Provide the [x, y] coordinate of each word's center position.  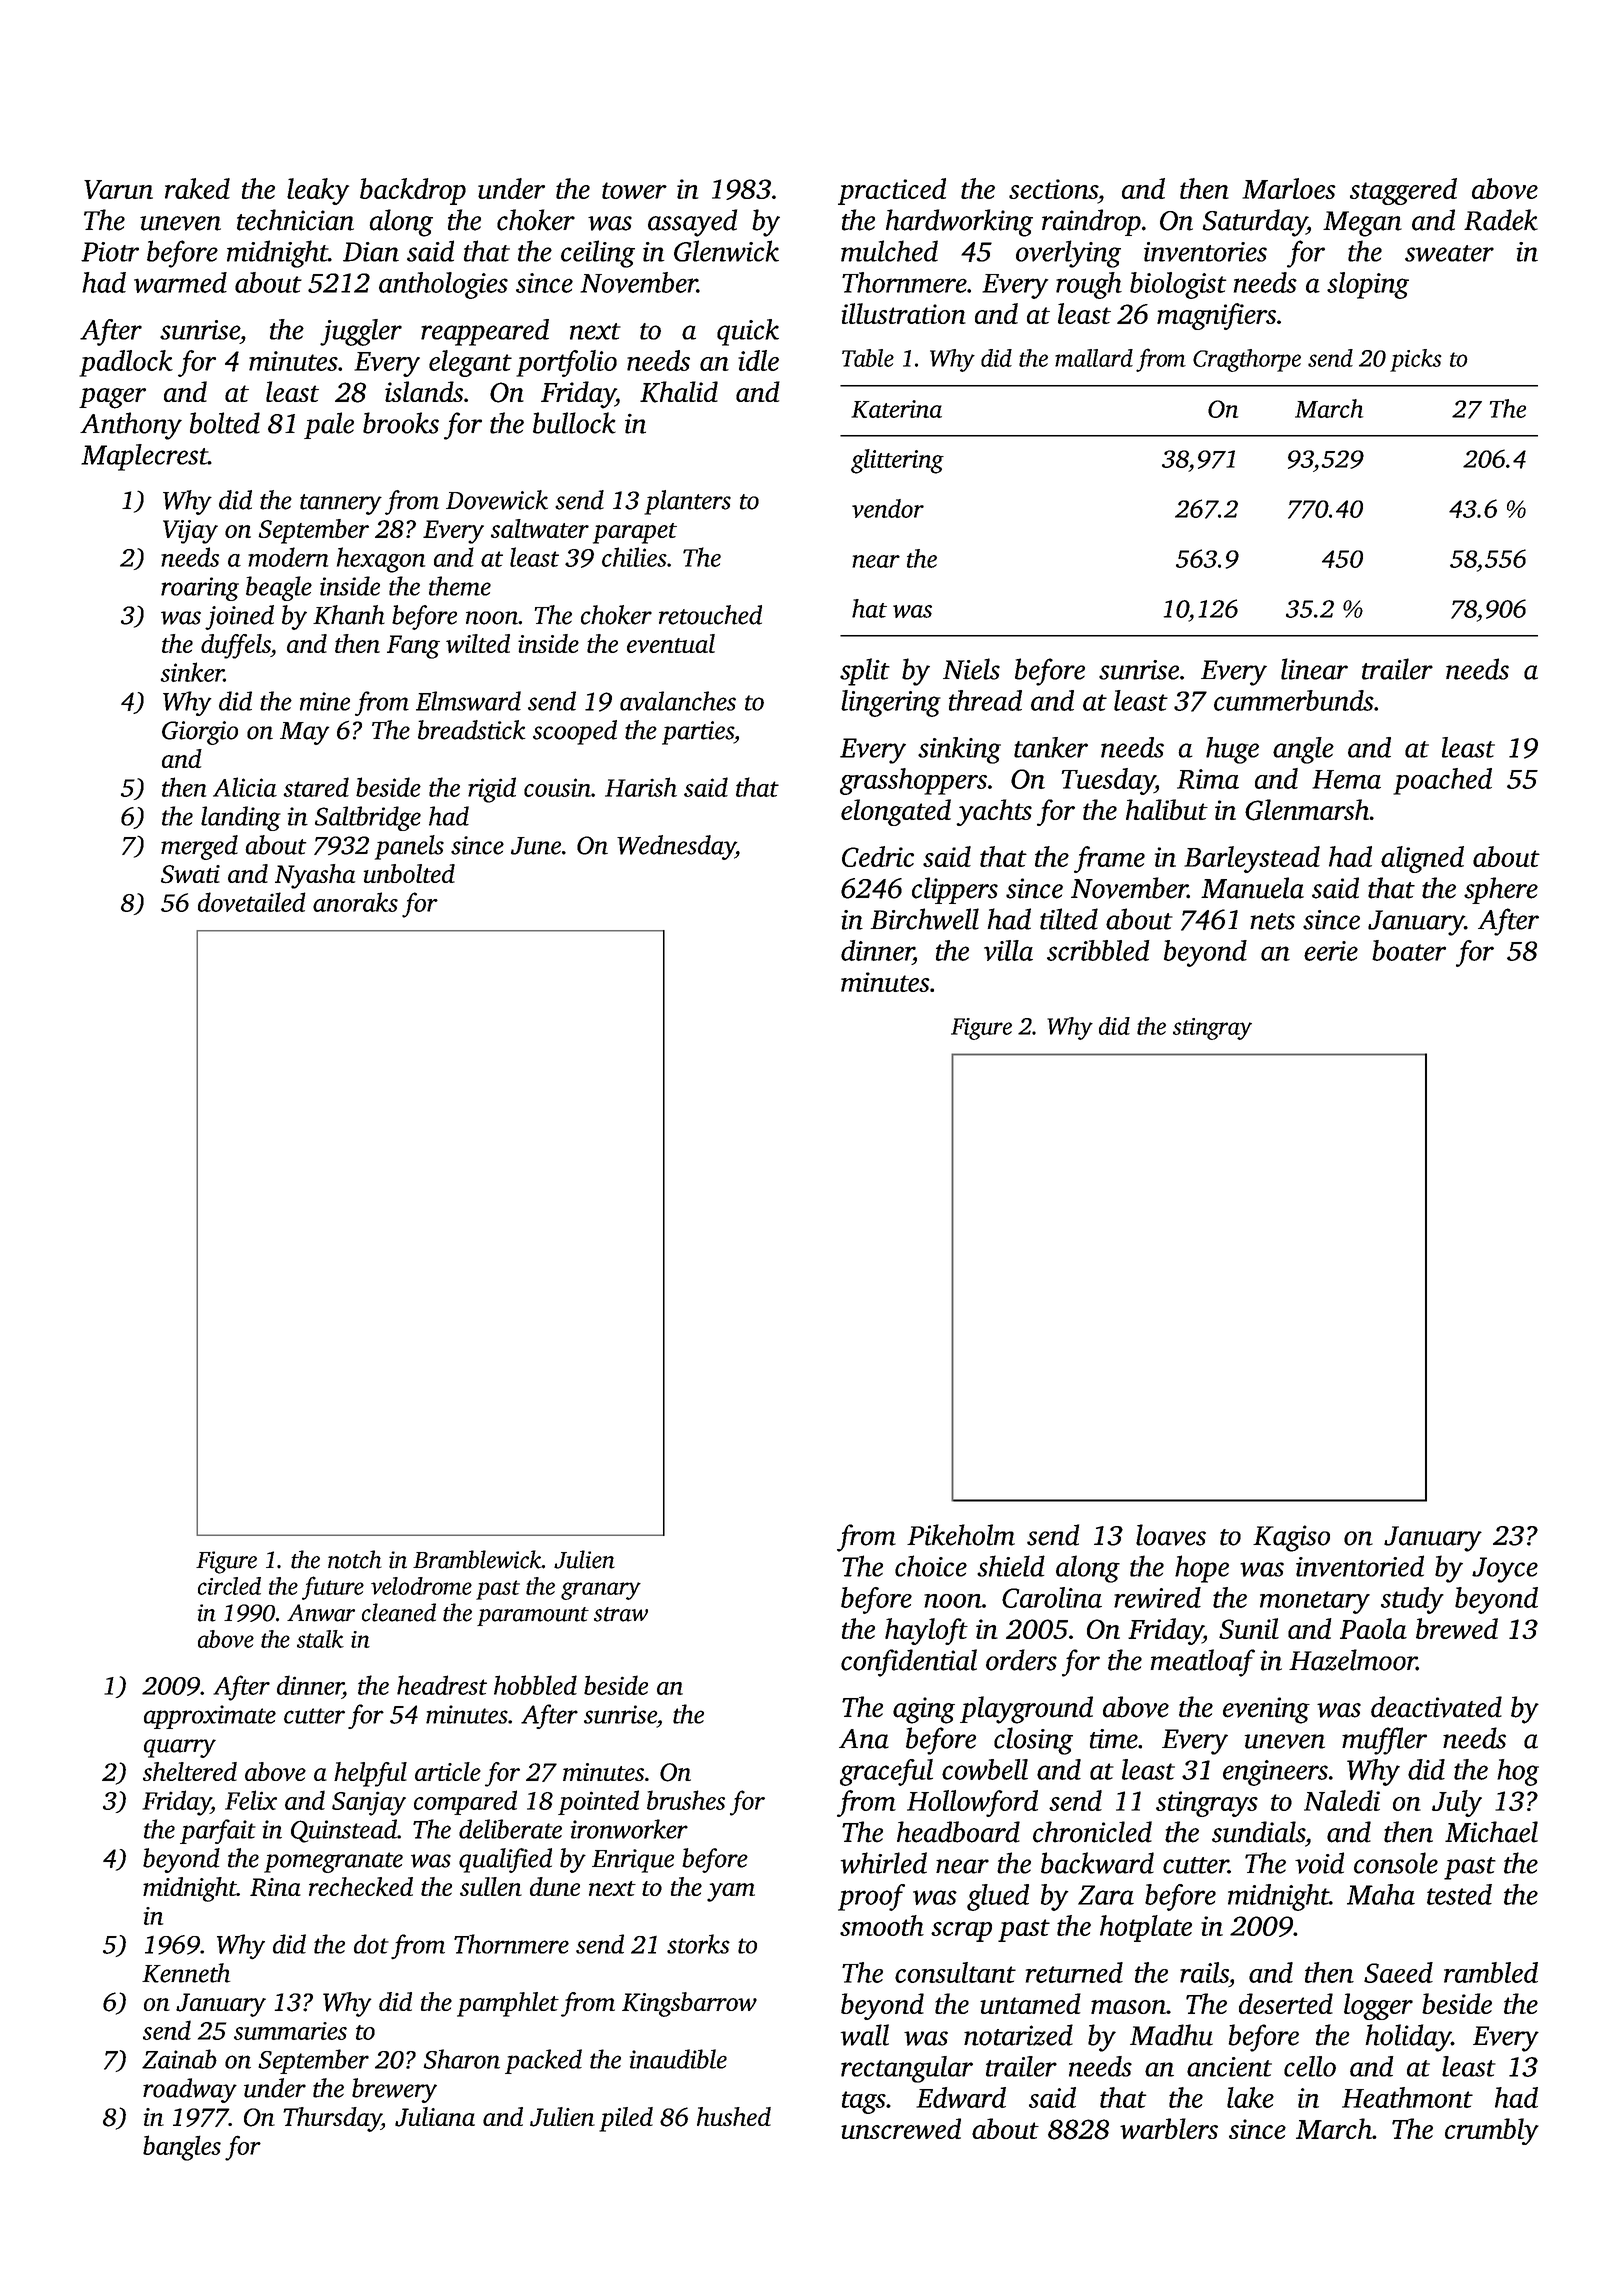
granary [601, 1591]
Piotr [110, 252]
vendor [888, 508]
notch [355, 1559]
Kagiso [1291, 1538]
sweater [1449, 253]
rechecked [361, 1886]
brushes [686, 1800]
